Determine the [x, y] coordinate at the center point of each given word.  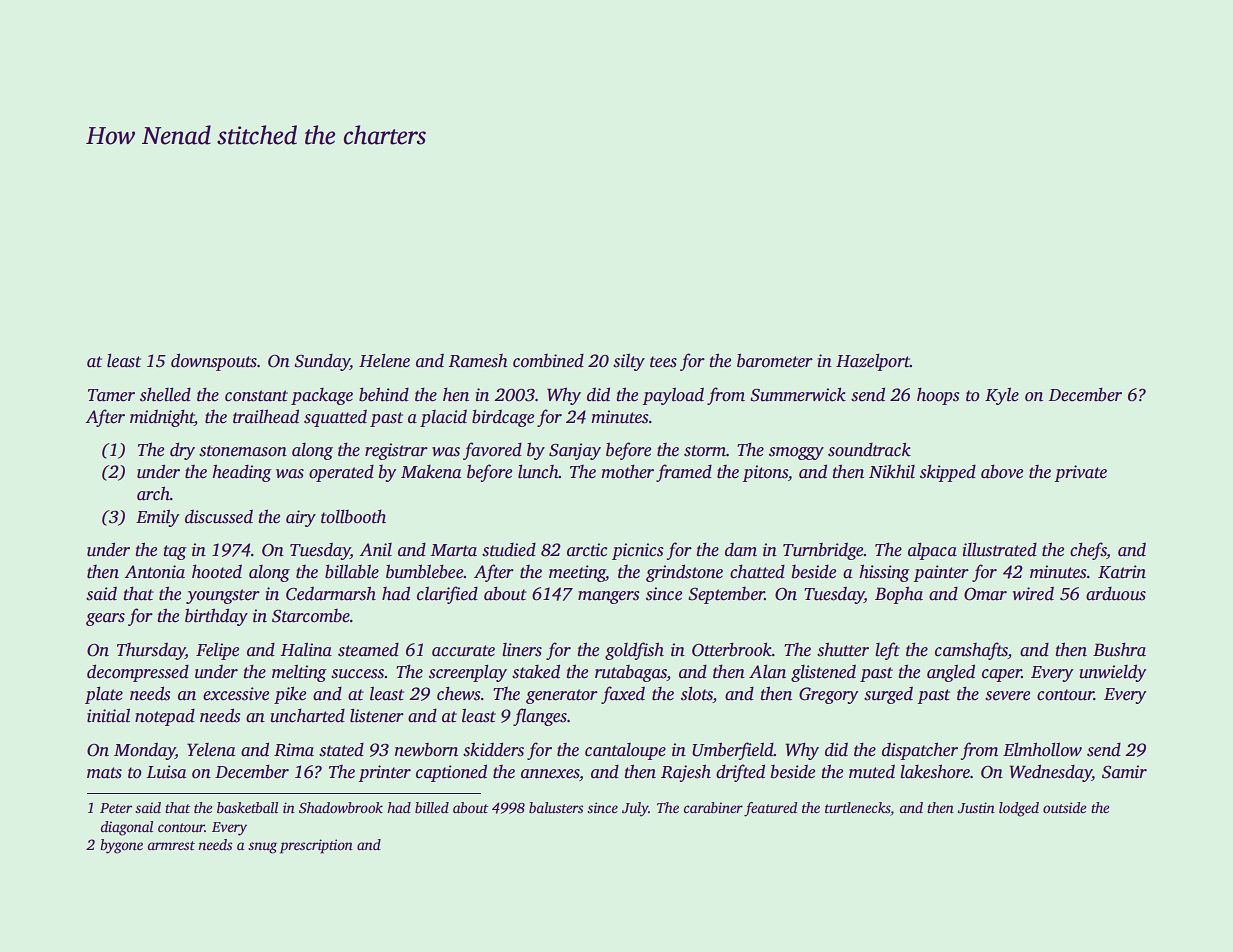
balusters [556, 807]
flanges [540, 717]
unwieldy [1112, 673]
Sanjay [575, 451]
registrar [396, 451]
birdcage [503, 418]
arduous [1116, 594]
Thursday [151, 651]
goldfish [634, 651]
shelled [165, 394]
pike [290, 695]
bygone [121, 846]
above [1002, 471]
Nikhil [892, 471]
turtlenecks [858, 809]
